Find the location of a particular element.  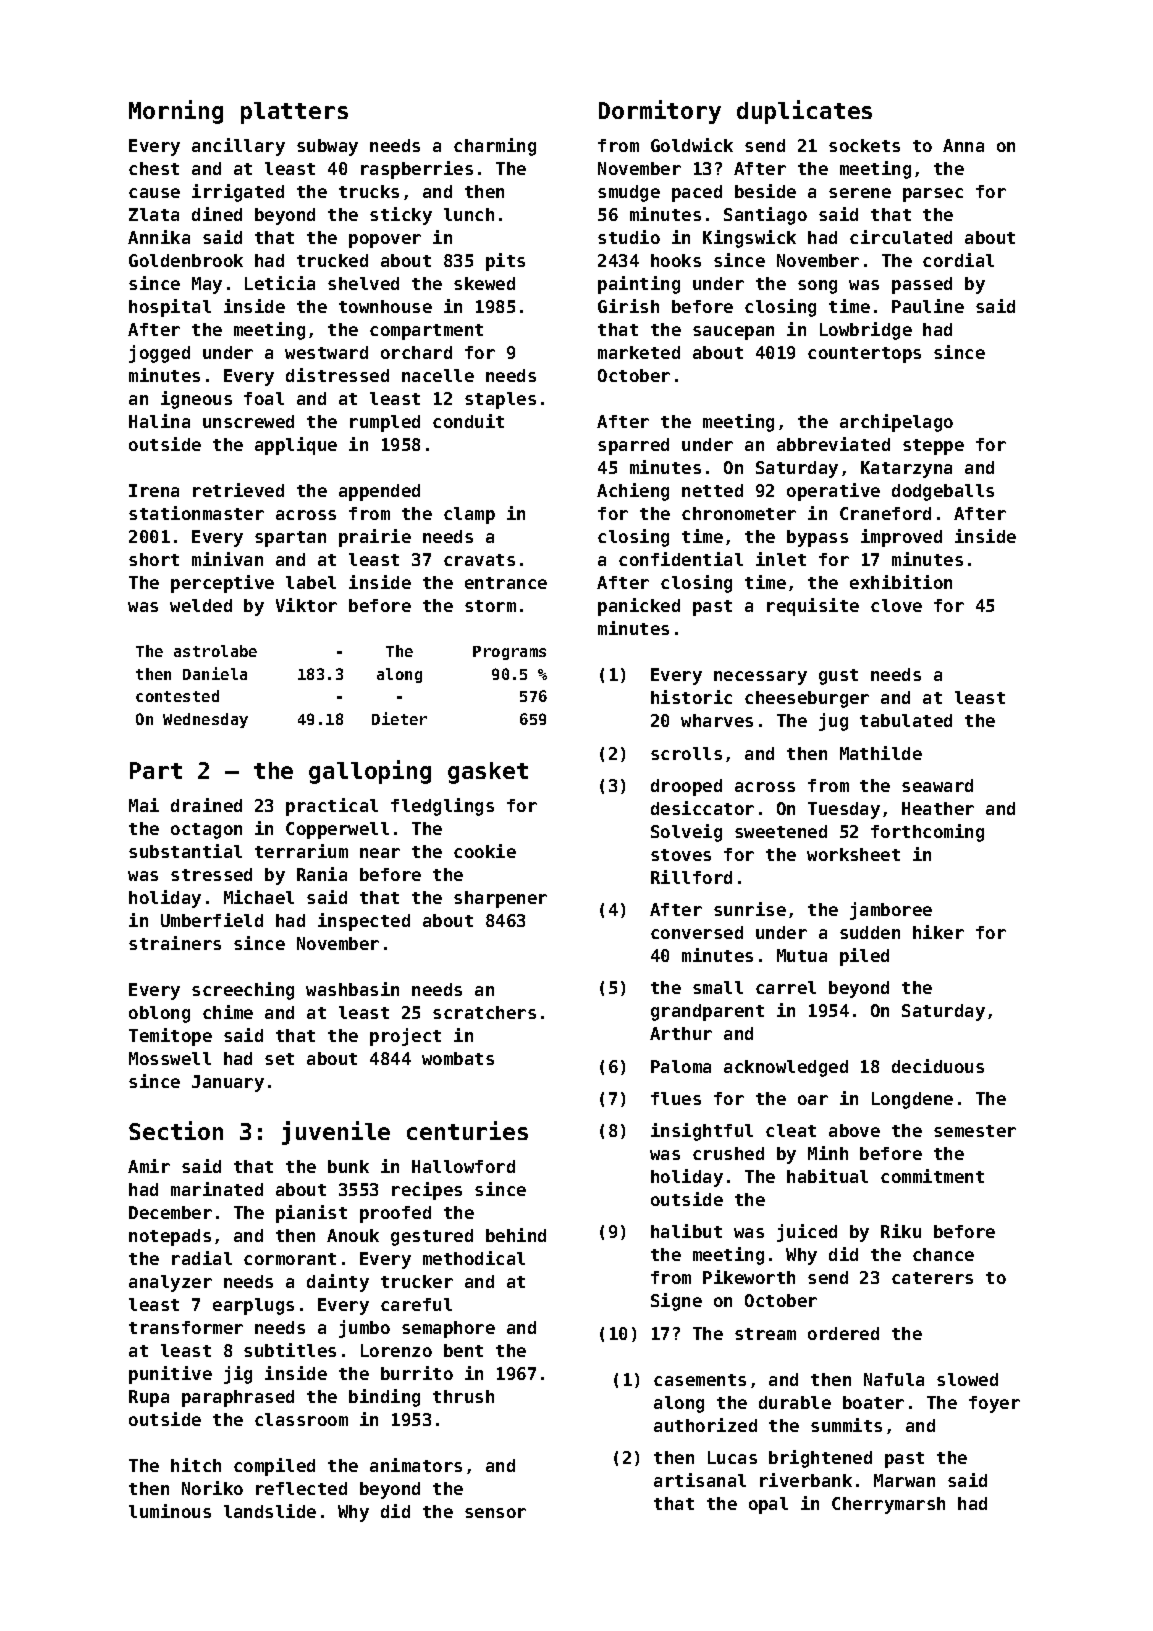

conduit is located at coordinates (468, 421).
